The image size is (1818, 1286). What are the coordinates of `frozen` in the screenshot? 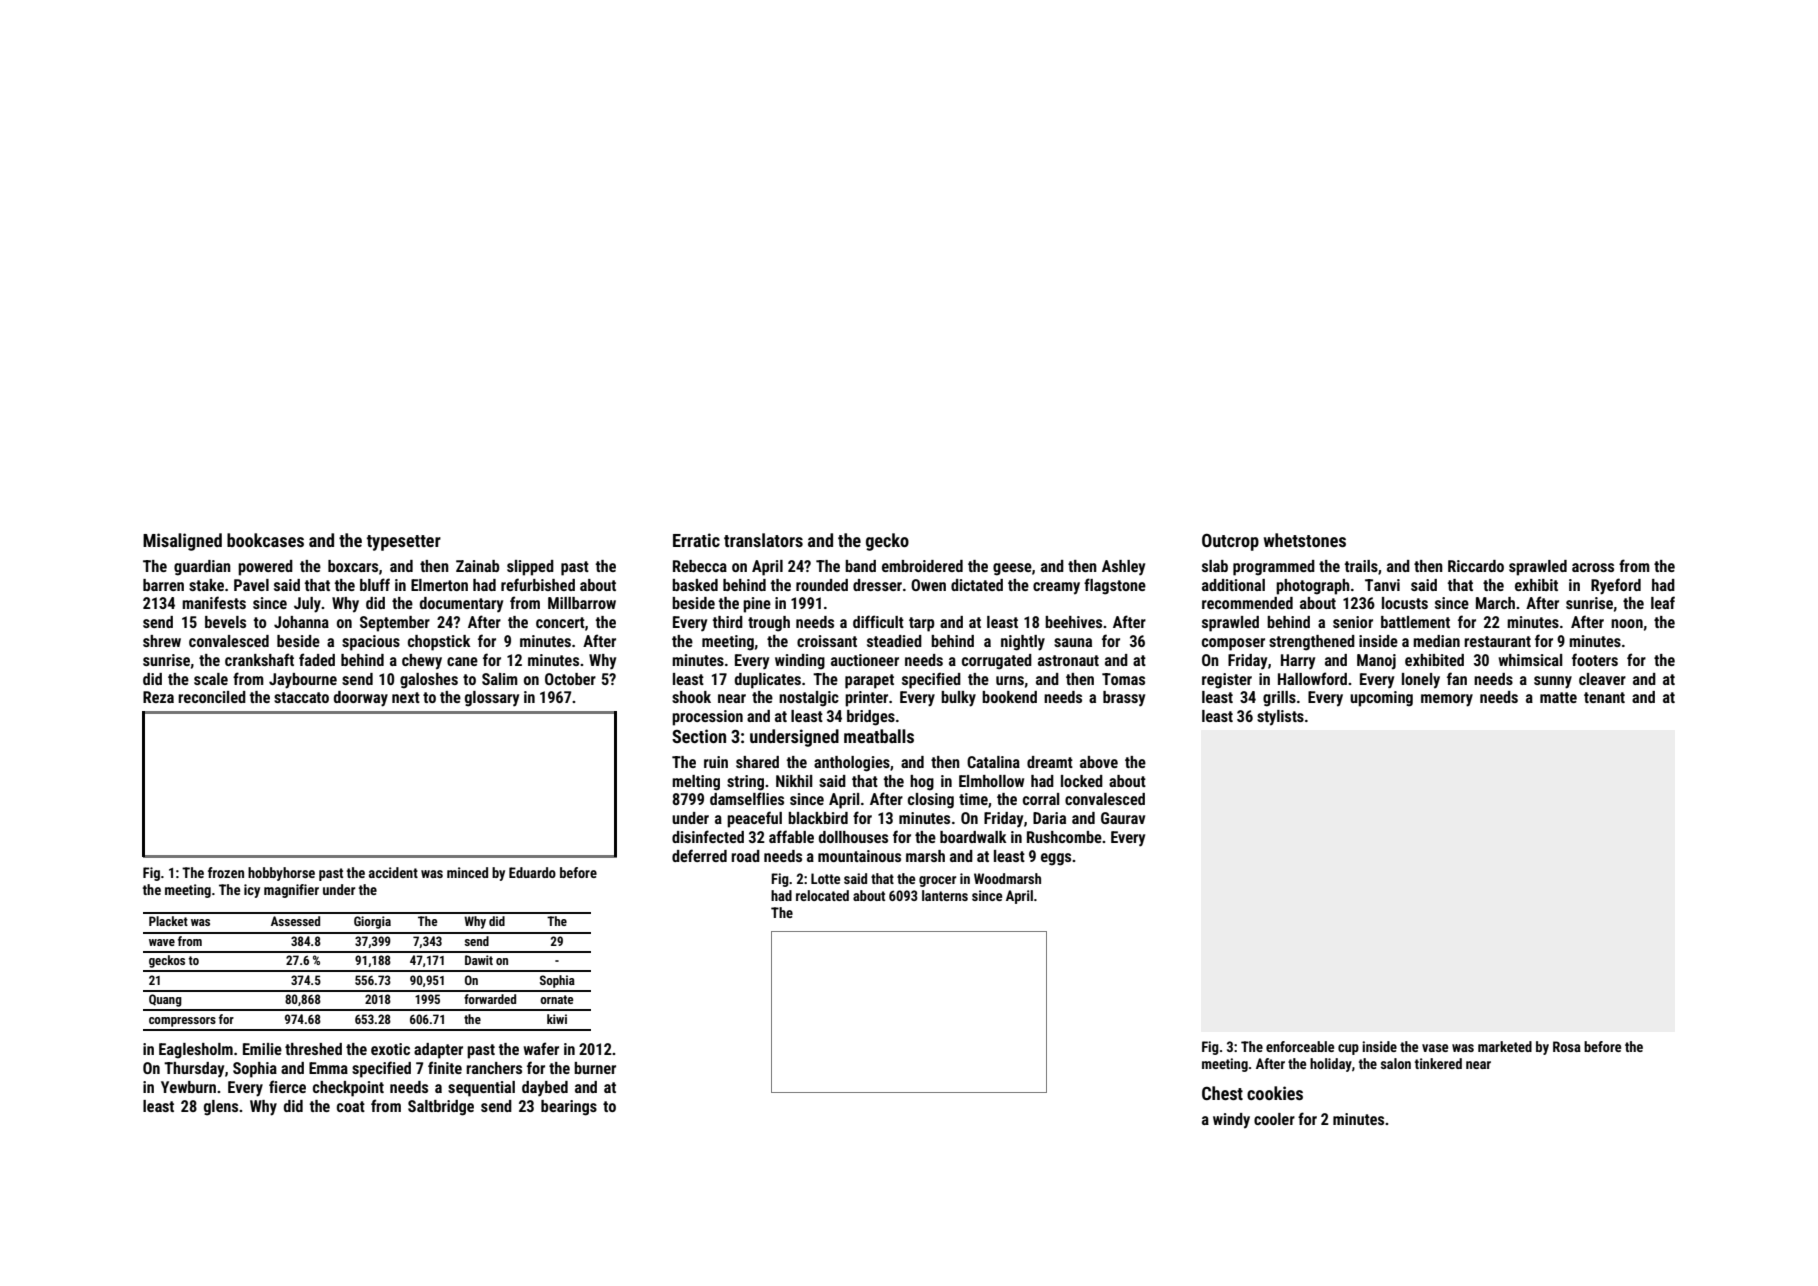 It's located at (226, 872).
